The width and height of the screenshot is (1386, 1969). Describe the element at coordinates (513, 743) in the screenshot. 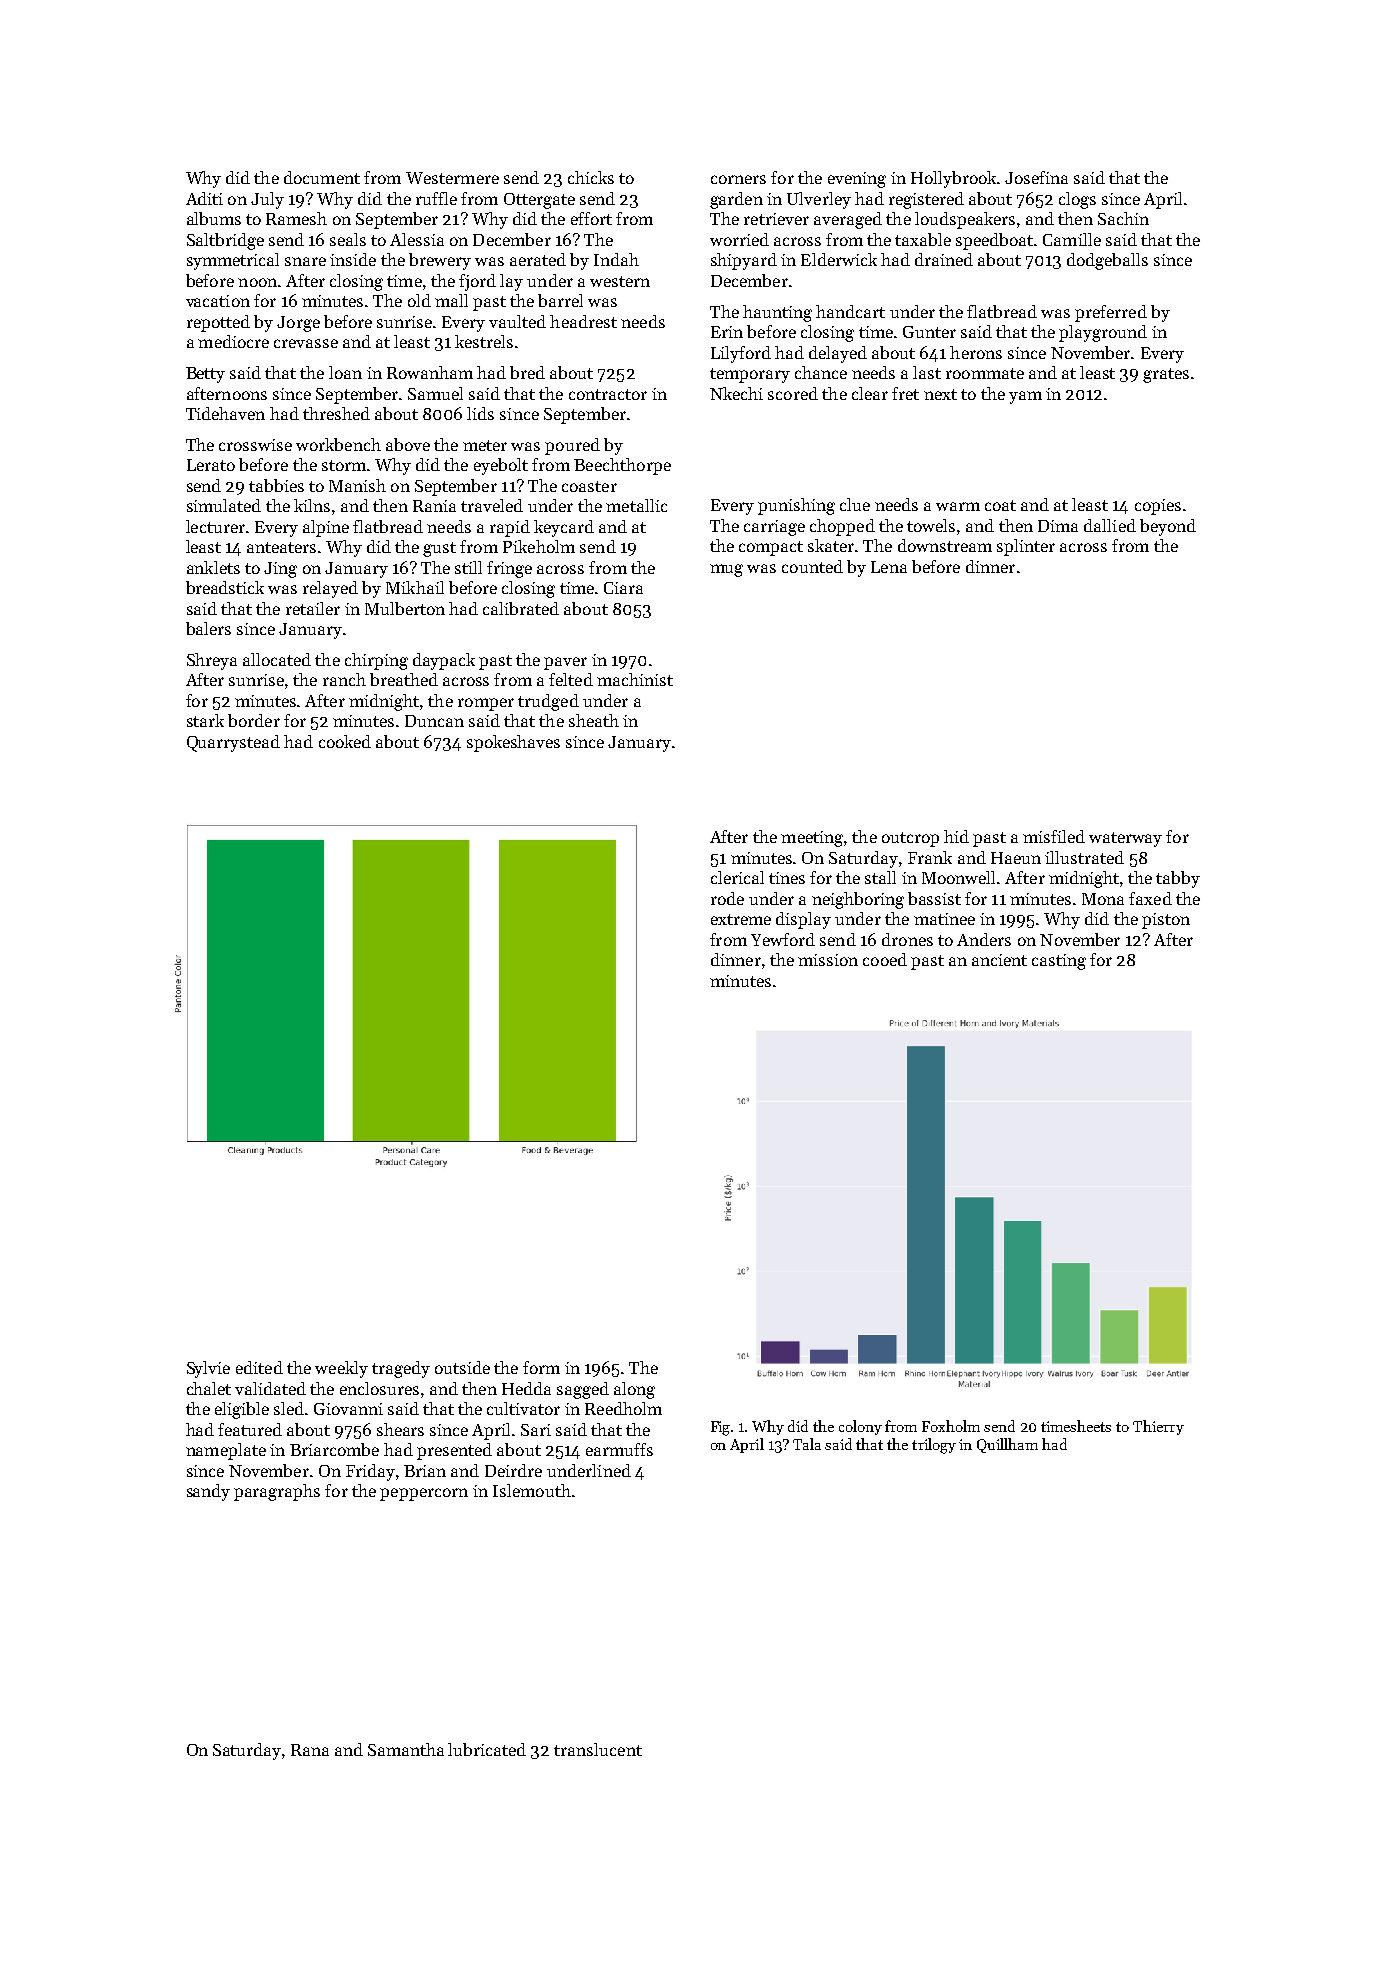

I see `spokeshaves` at that location.
